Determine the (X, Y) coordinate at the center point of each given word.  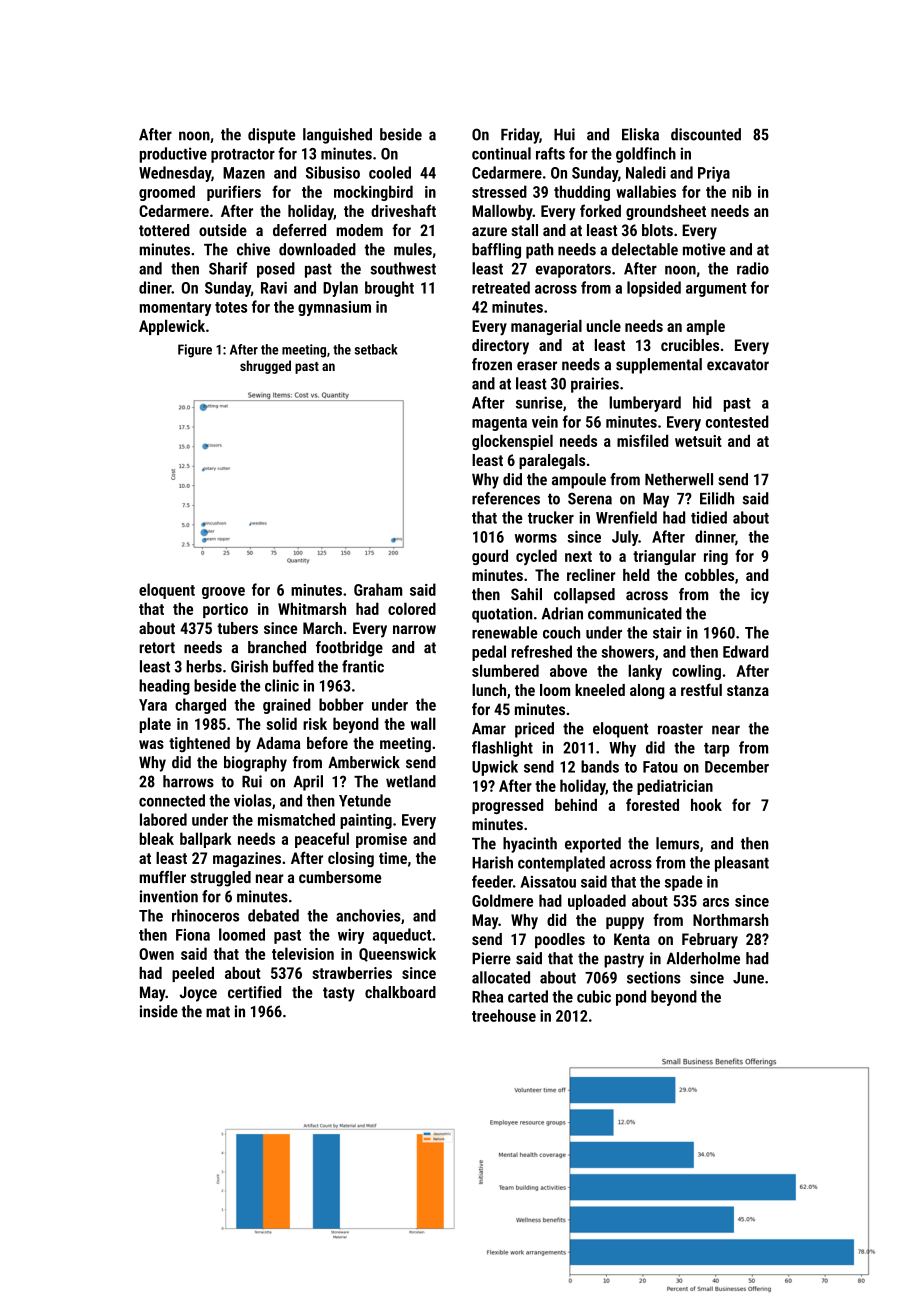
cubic (594, 996)
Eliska (640, 134)
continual (501, 153)
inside (159, 1011)
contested (737, 421)
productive (173, 155)
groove (223, 593)
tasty (339, 994)
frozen (492, 364)
